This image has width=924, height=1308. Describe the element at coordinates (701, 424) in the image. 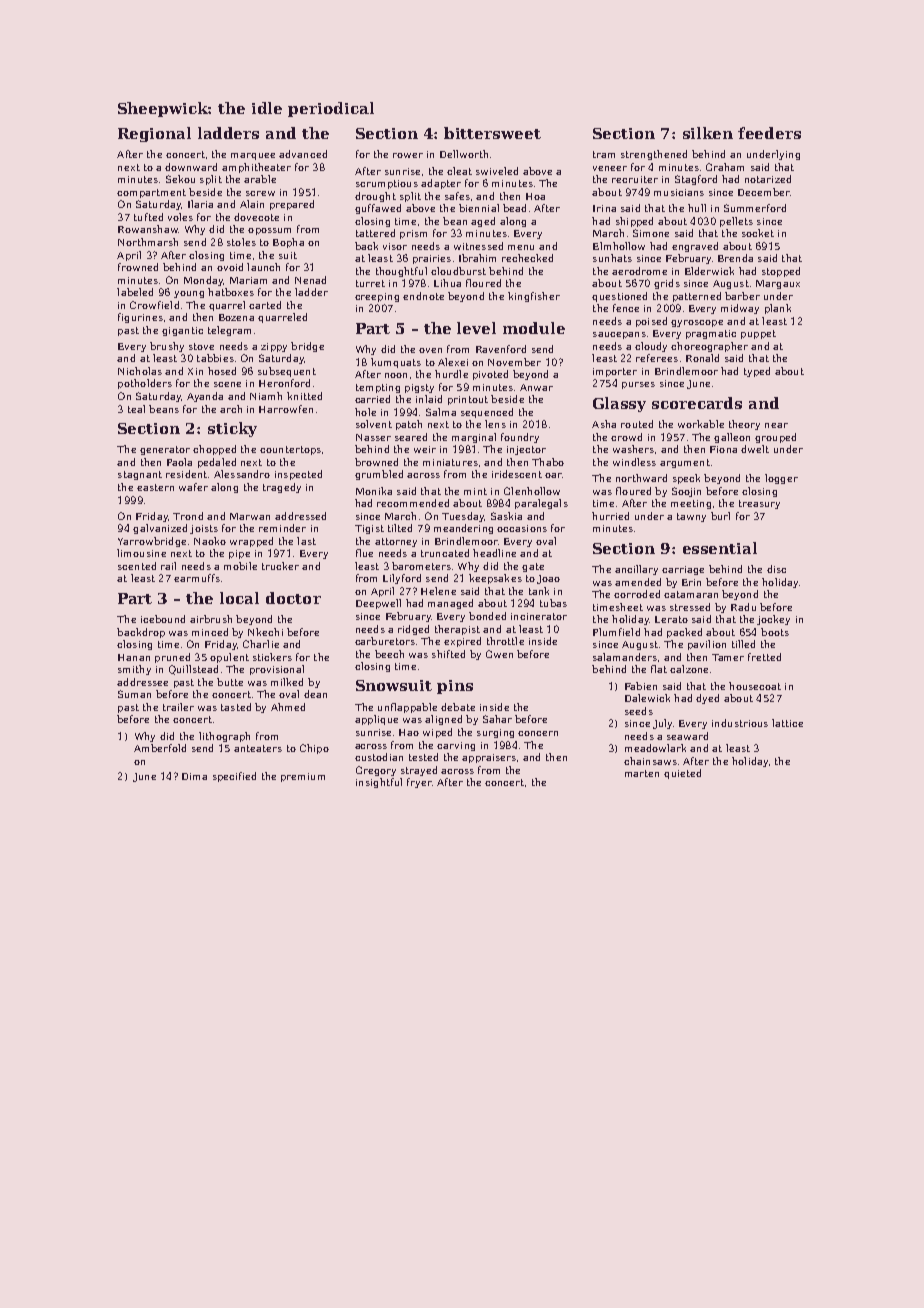

I see `workable` at that location.
